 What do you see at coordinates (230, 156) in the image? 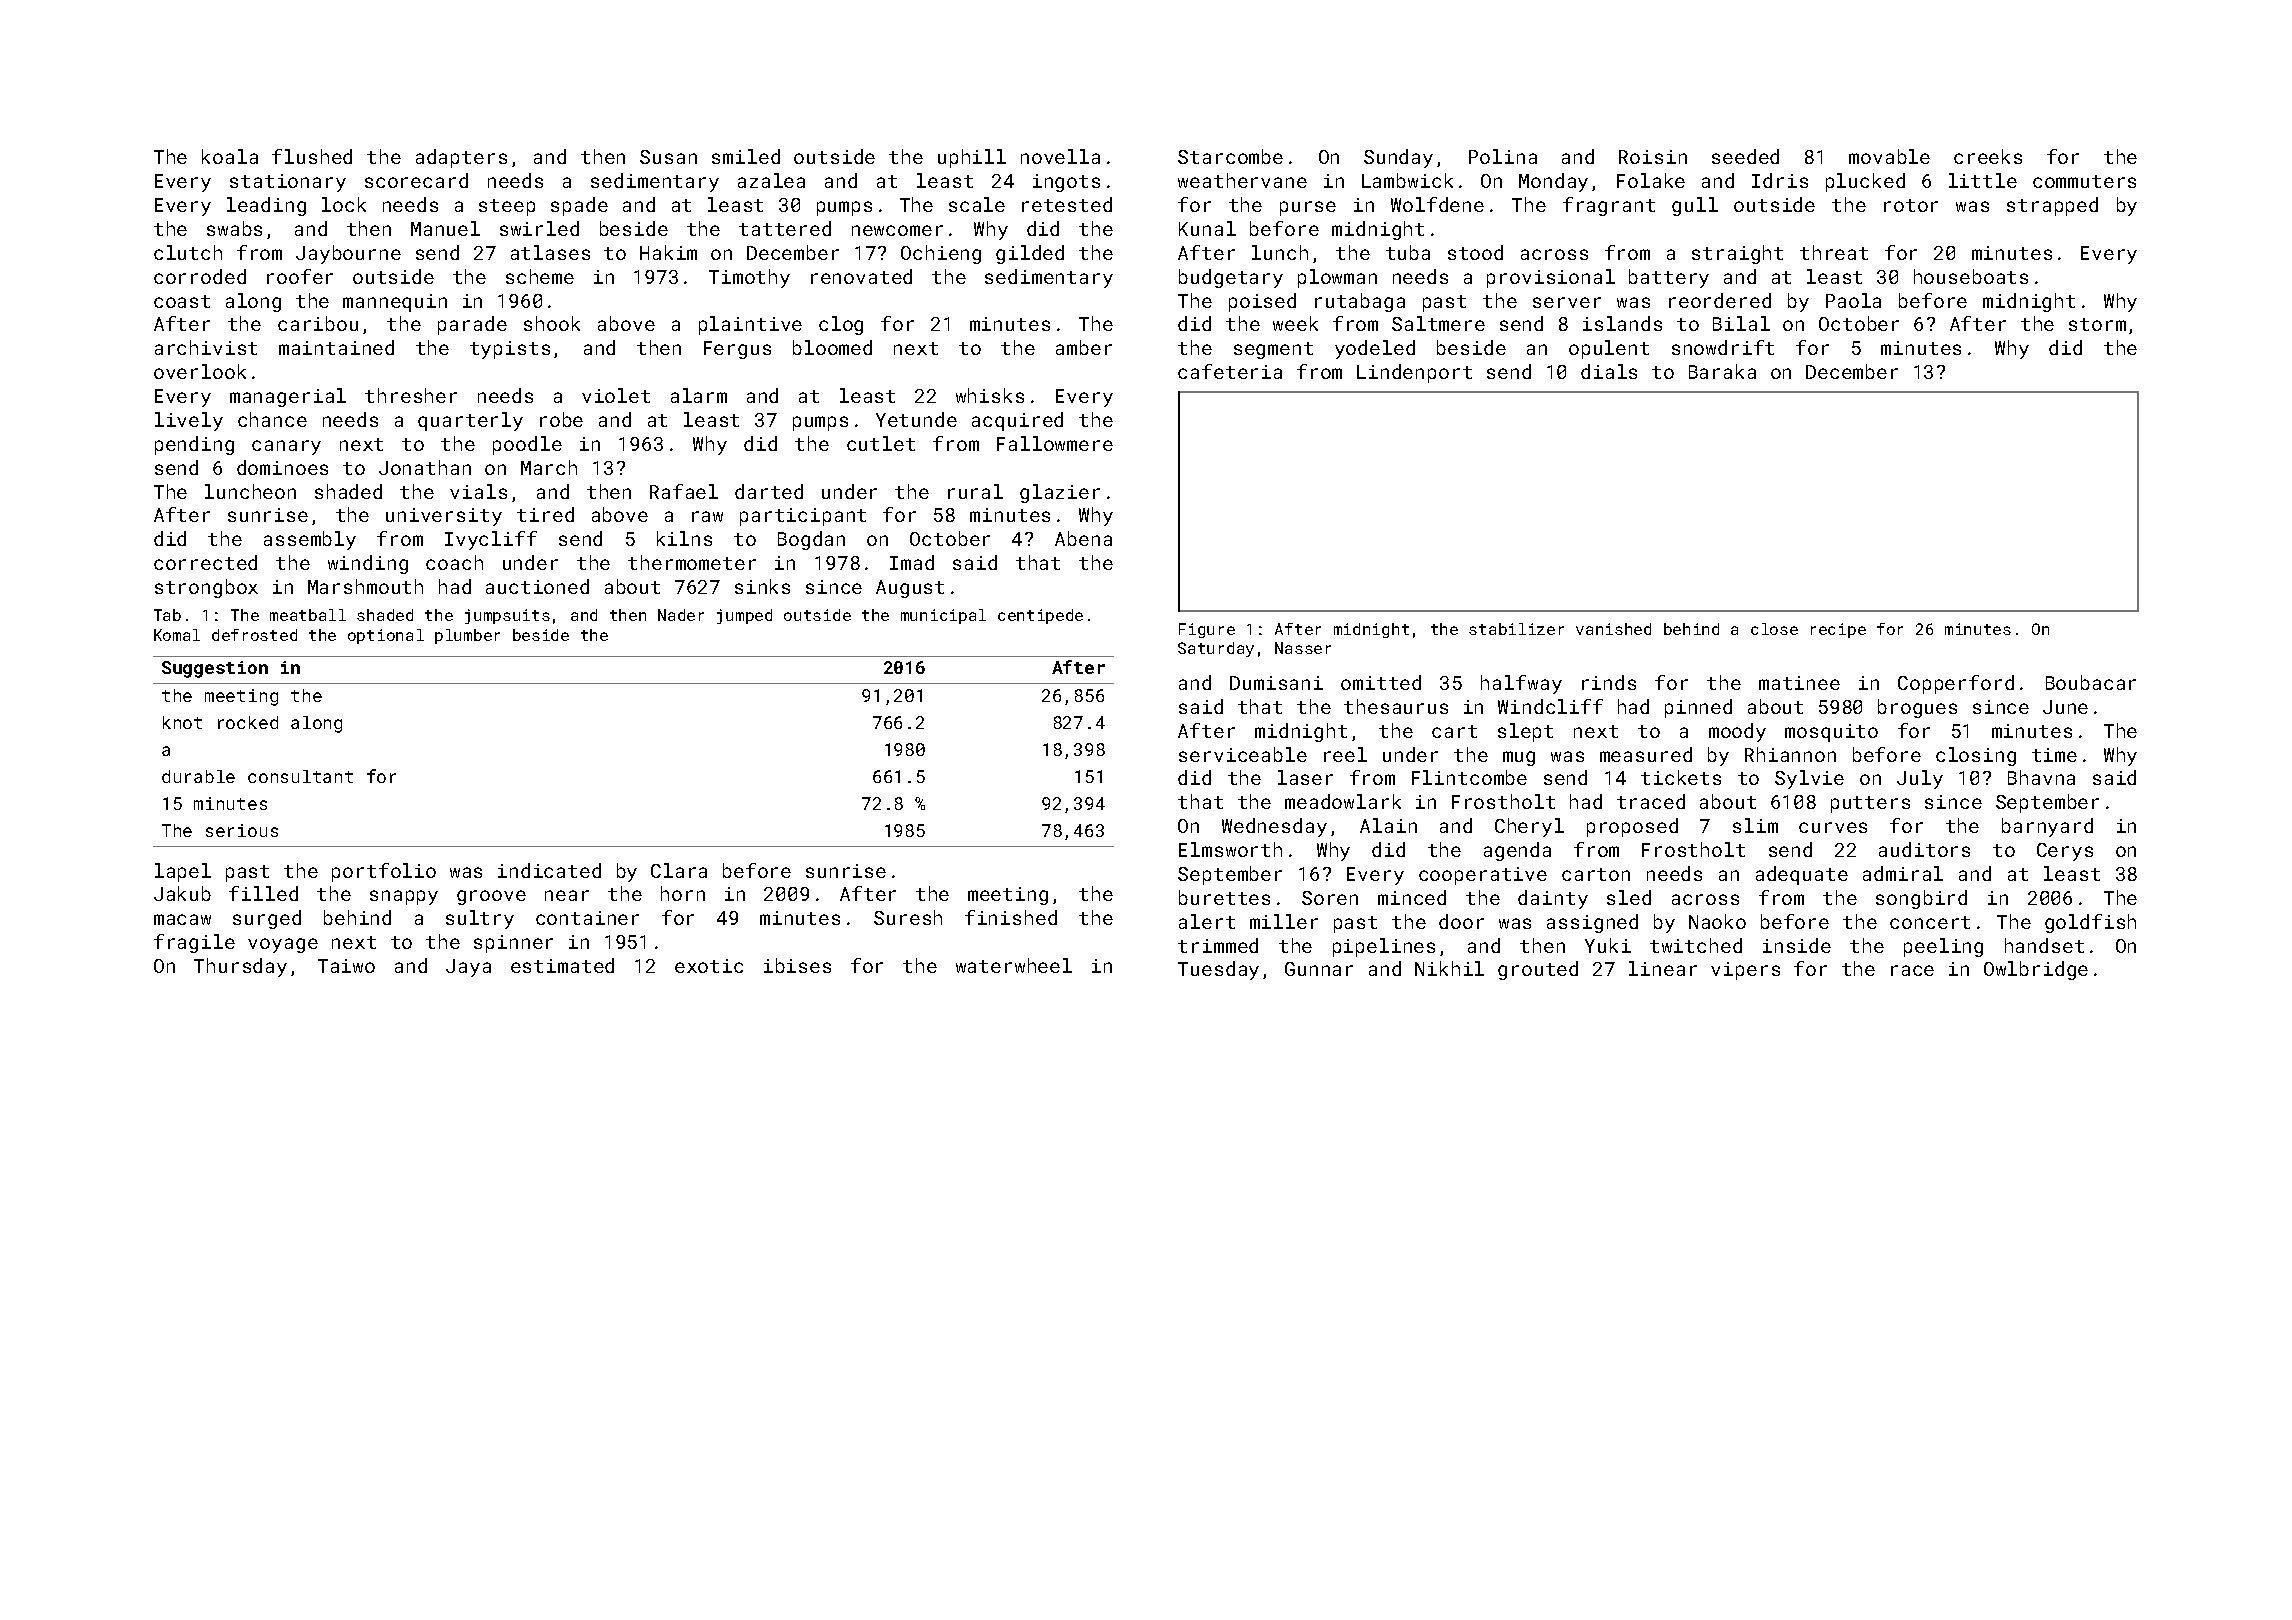
I see `koala` at bounding box center [230, 156].
